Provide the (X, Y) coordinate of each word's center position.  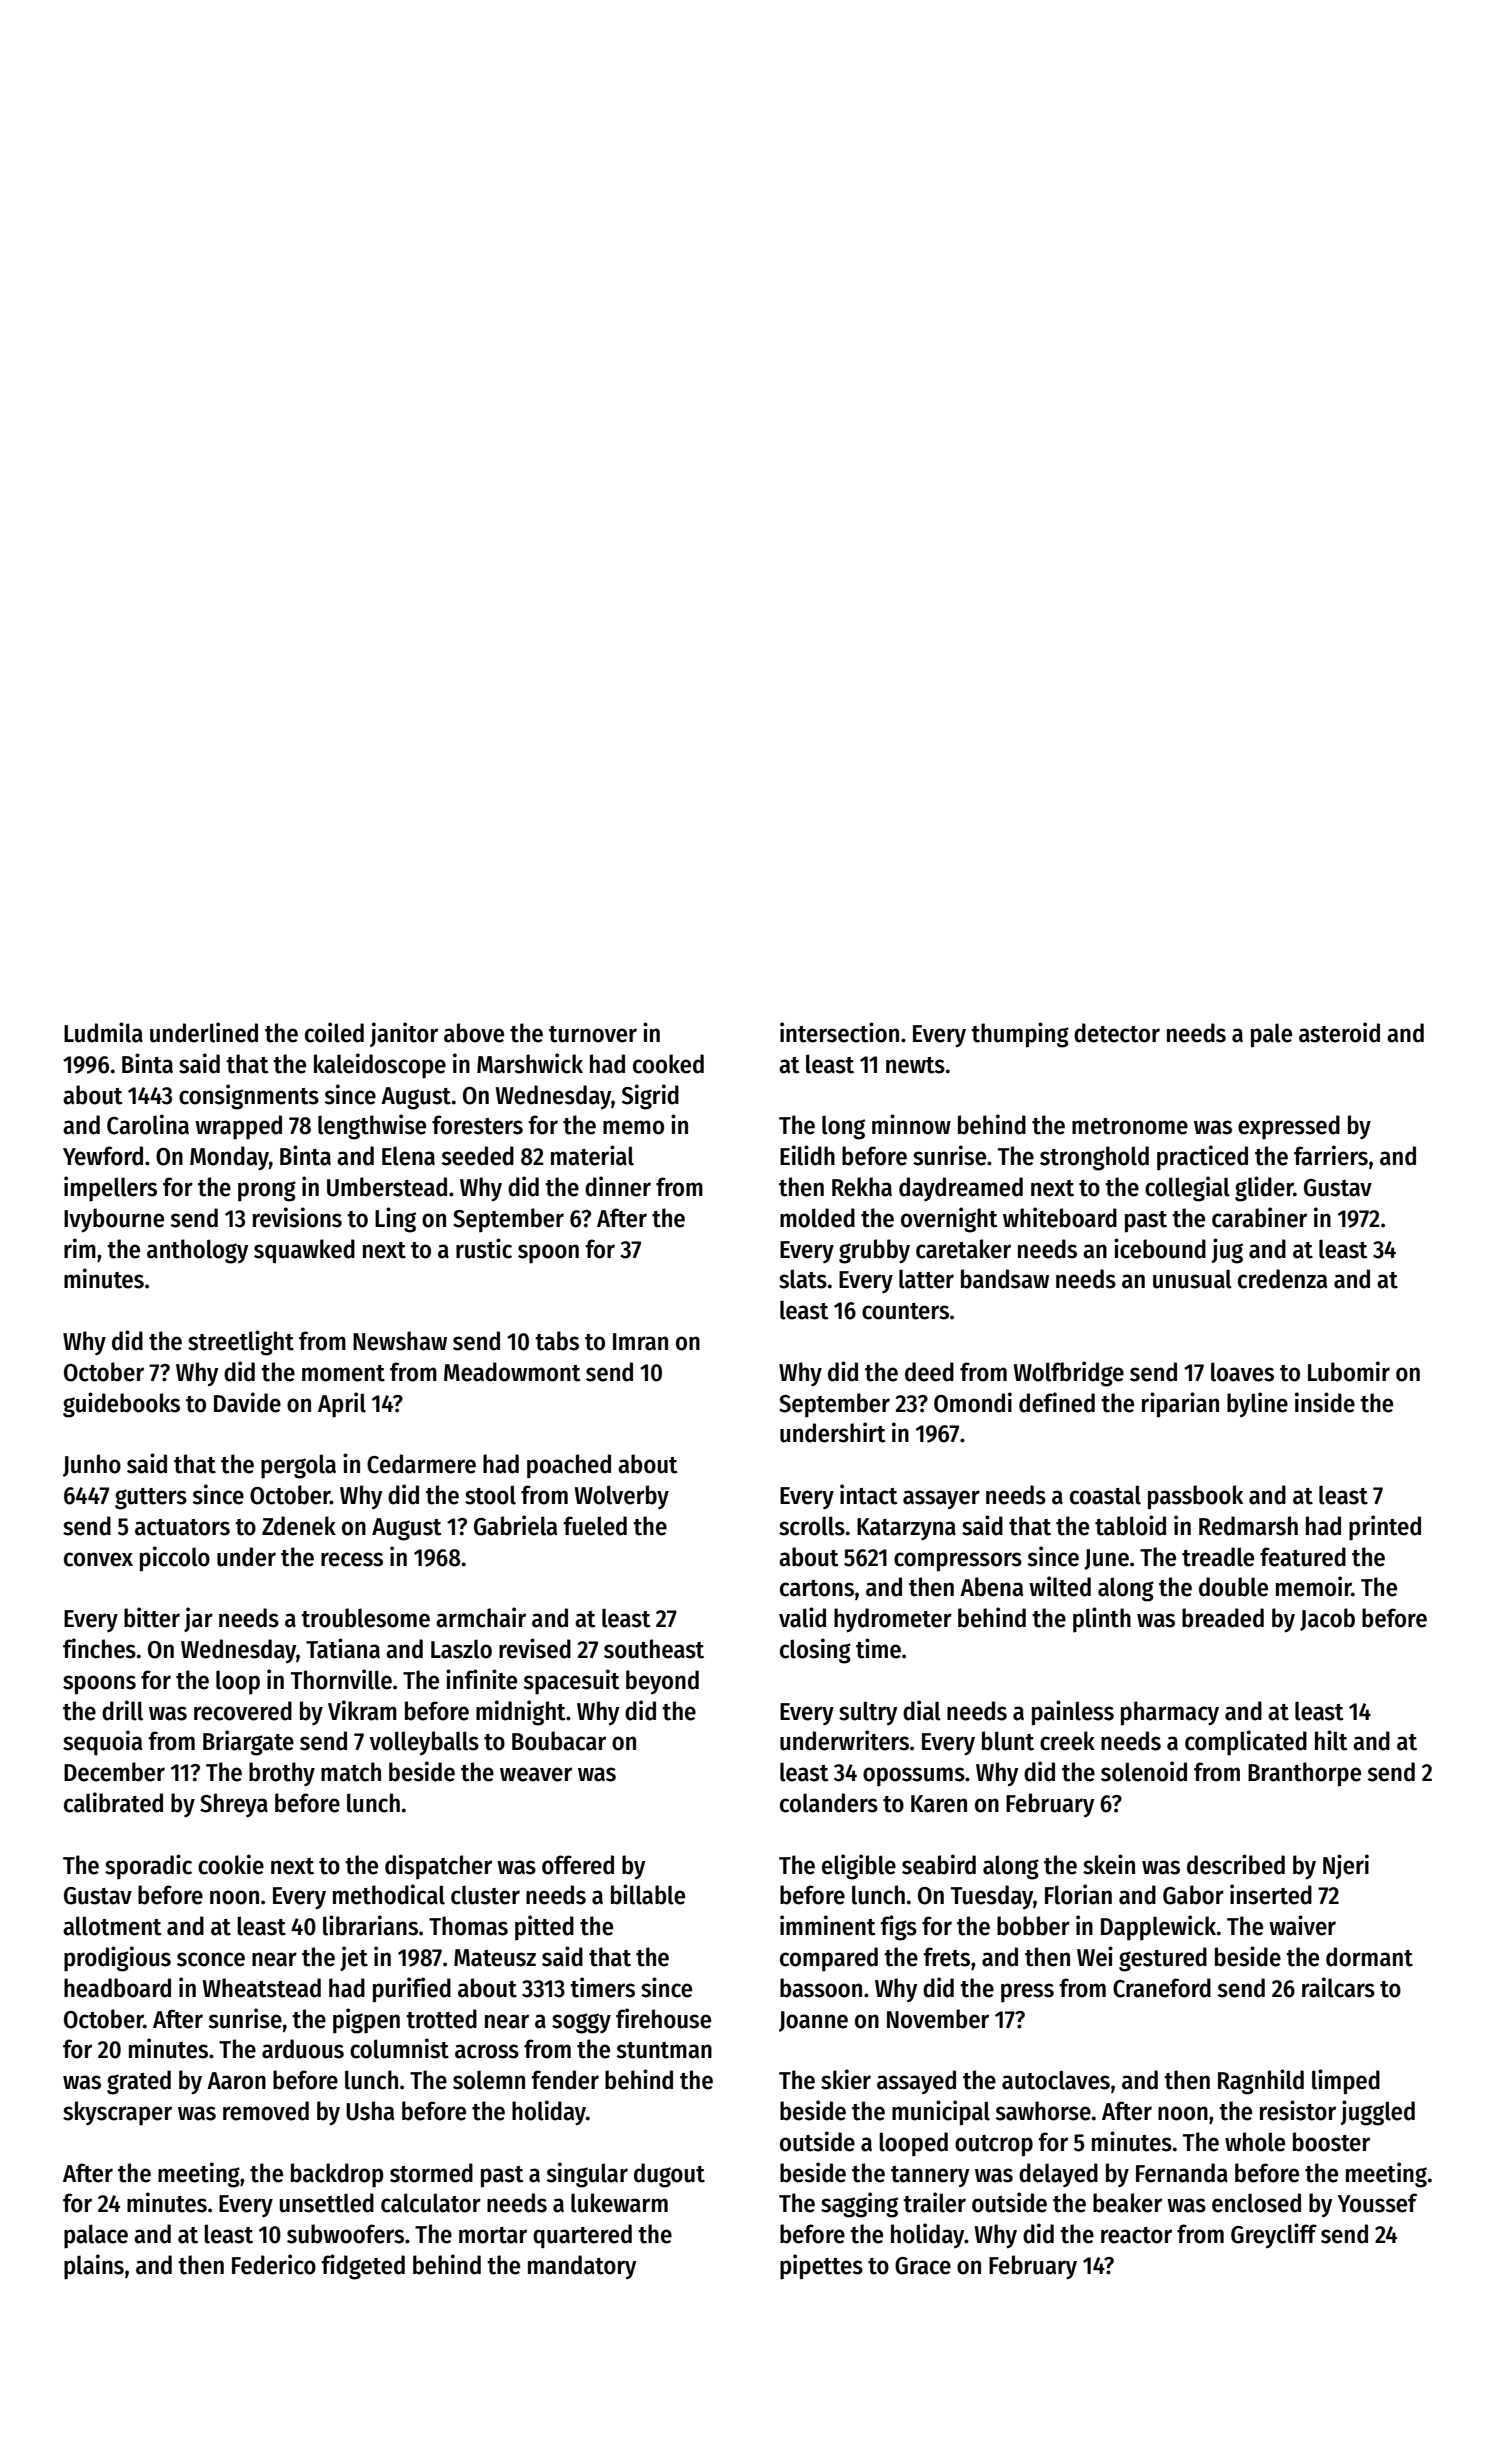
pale (1271, 1035)
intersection (839, 1032)
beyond (662, 1682)
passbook (1195, 1497)
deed (929, 1372)
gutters (151, 1499)
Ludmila (103, 1032)
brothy (282, 1774)
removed (266, 2111)
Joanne (813, 2021)
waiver (1302, 1925)
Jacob (1327, 1619)
